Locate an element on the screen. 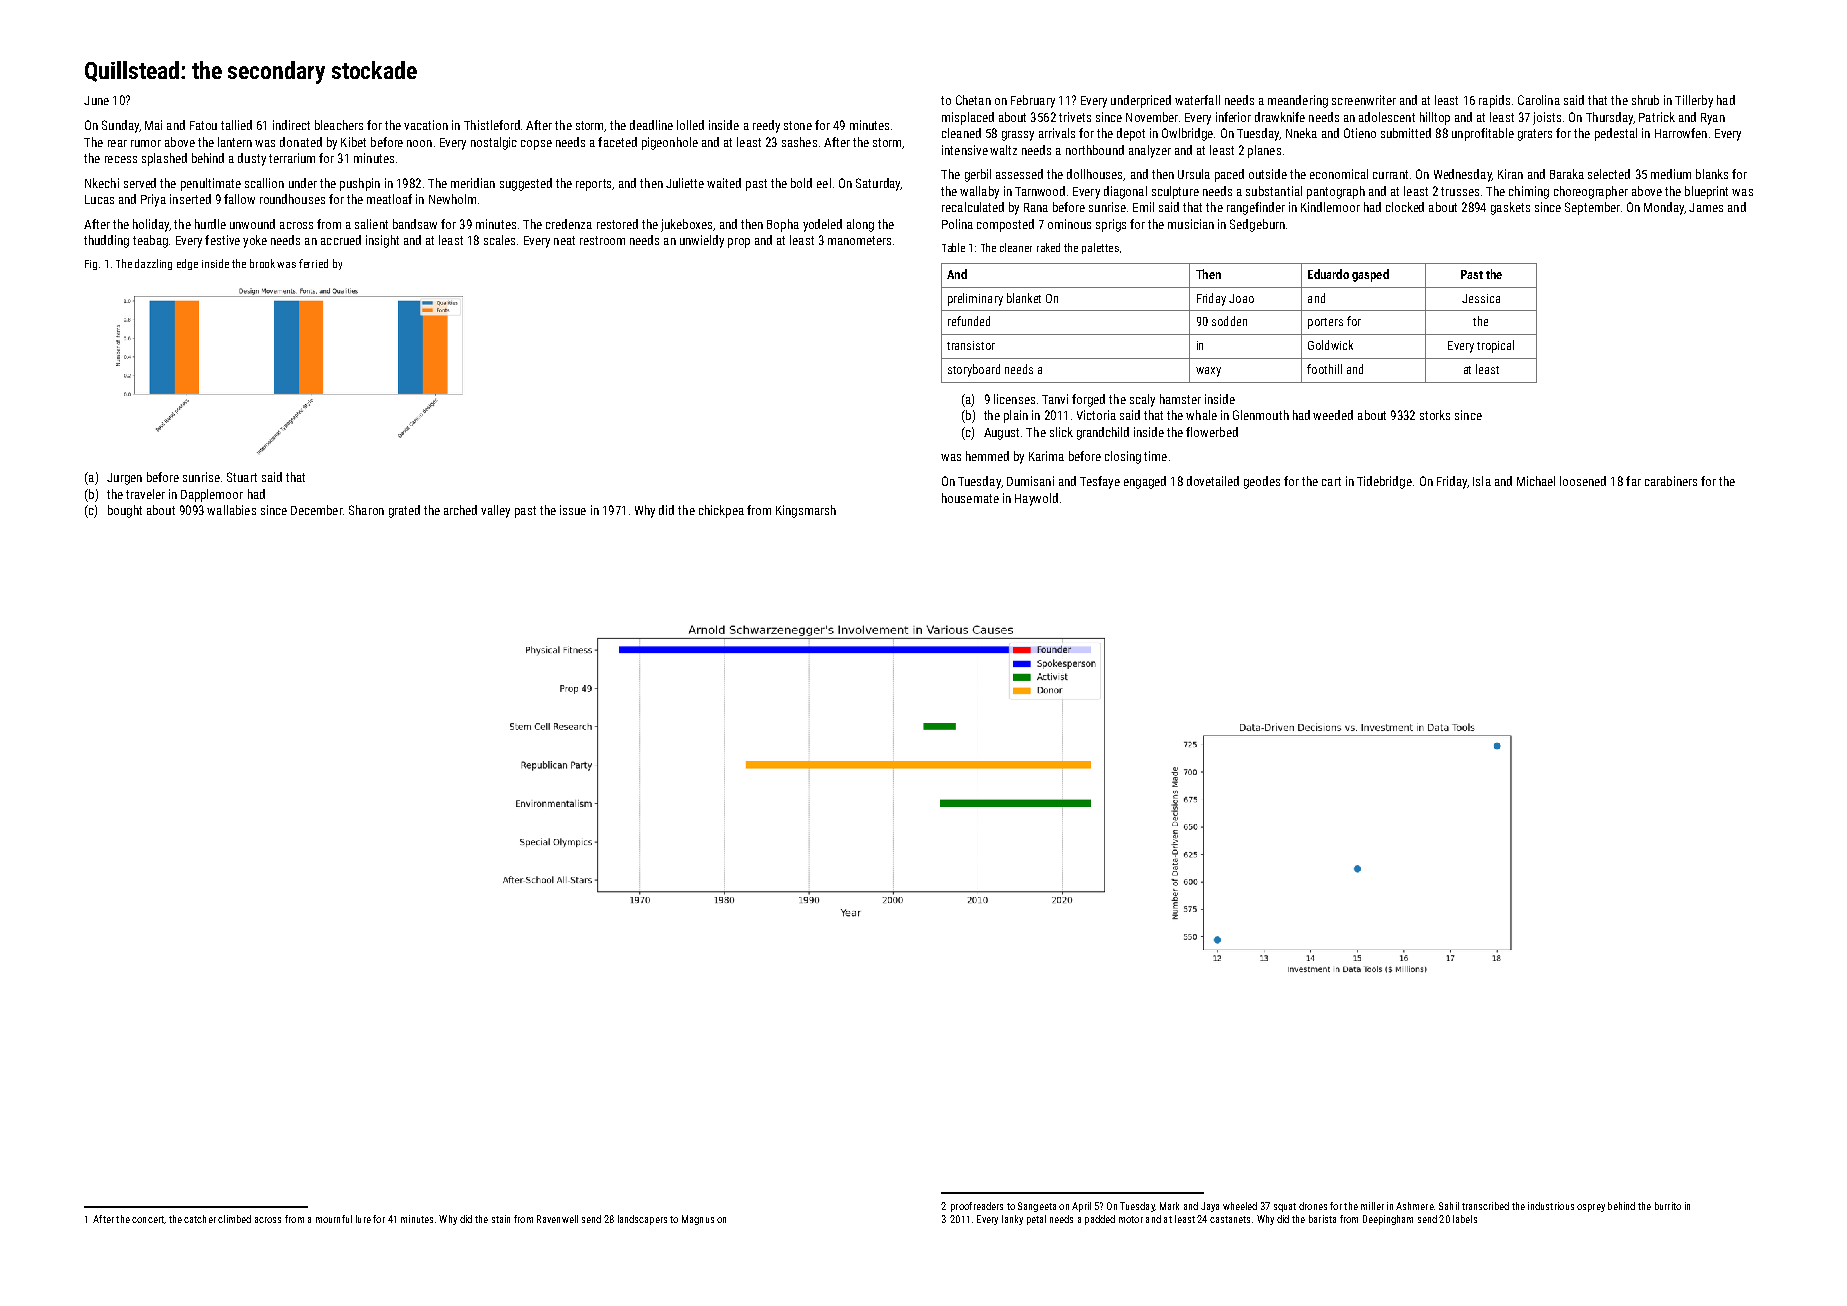 Image resolution: width=1847 pixels, height=1306 pixels. Magnus is located at coordinates (698, 1220).
